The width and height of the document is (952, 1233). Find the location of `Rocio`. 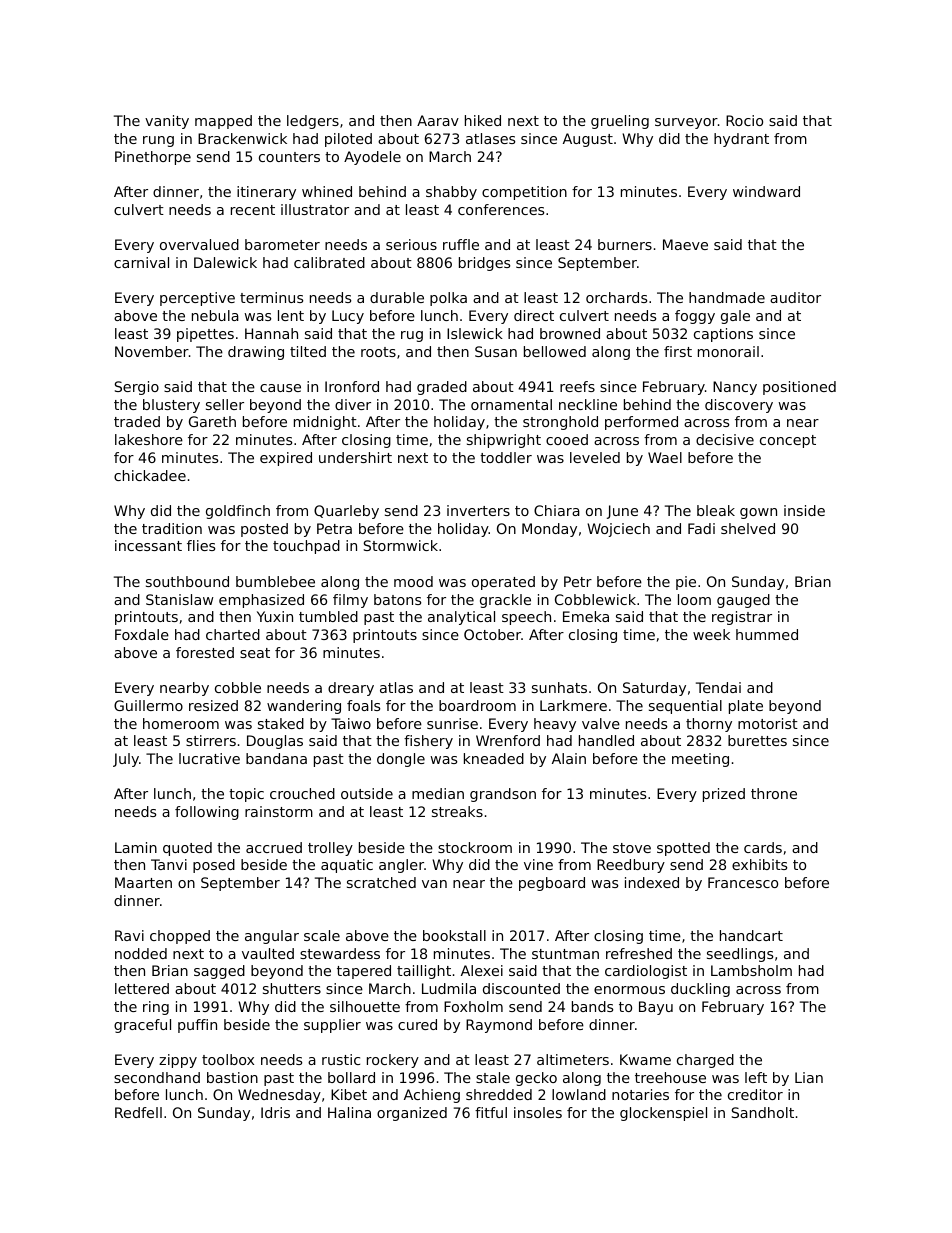

Rocio is located at coordinates (744, 120).
